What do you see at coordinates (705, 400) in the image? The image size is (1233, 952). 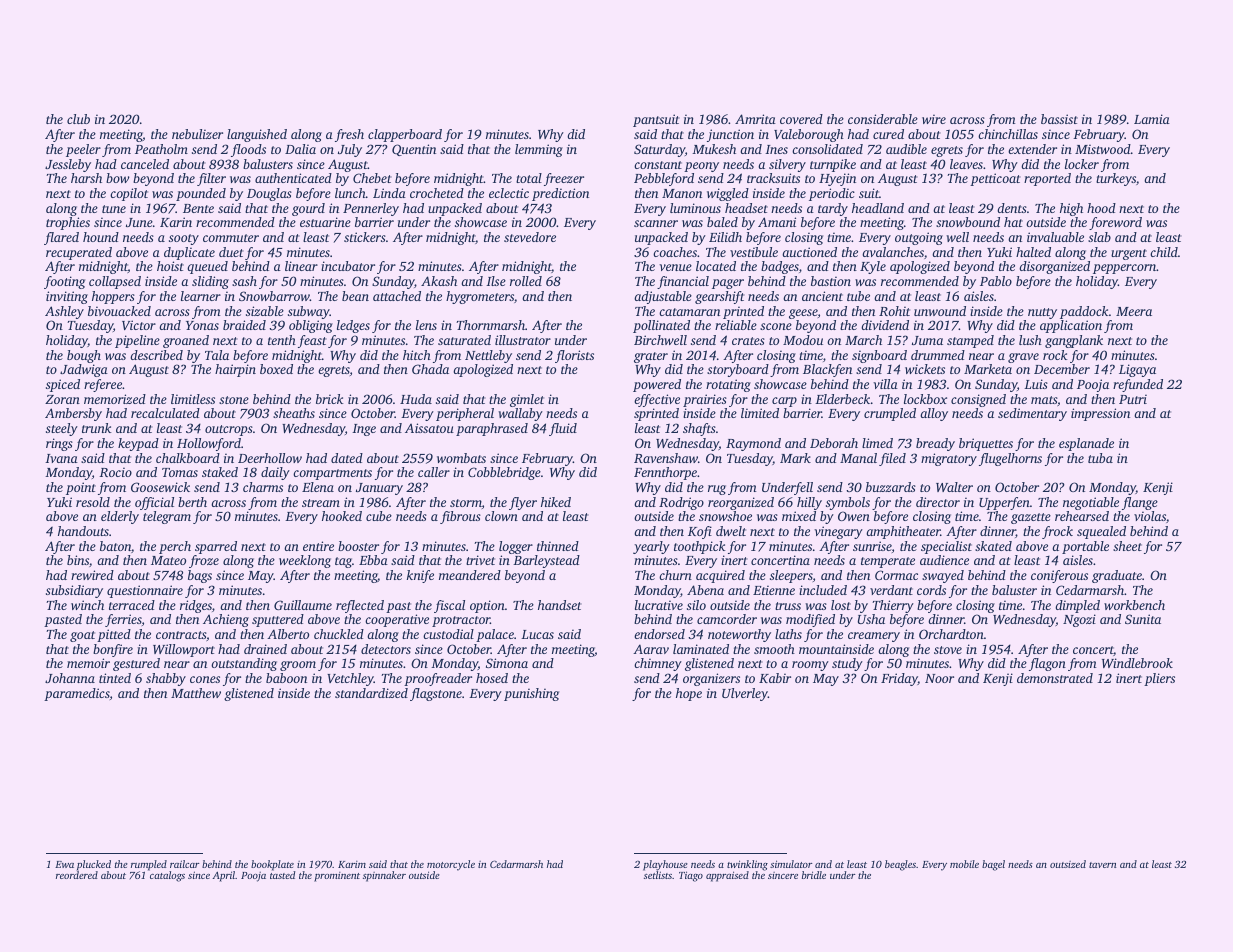 I see `prairies` at bounding box center [705, 400].
